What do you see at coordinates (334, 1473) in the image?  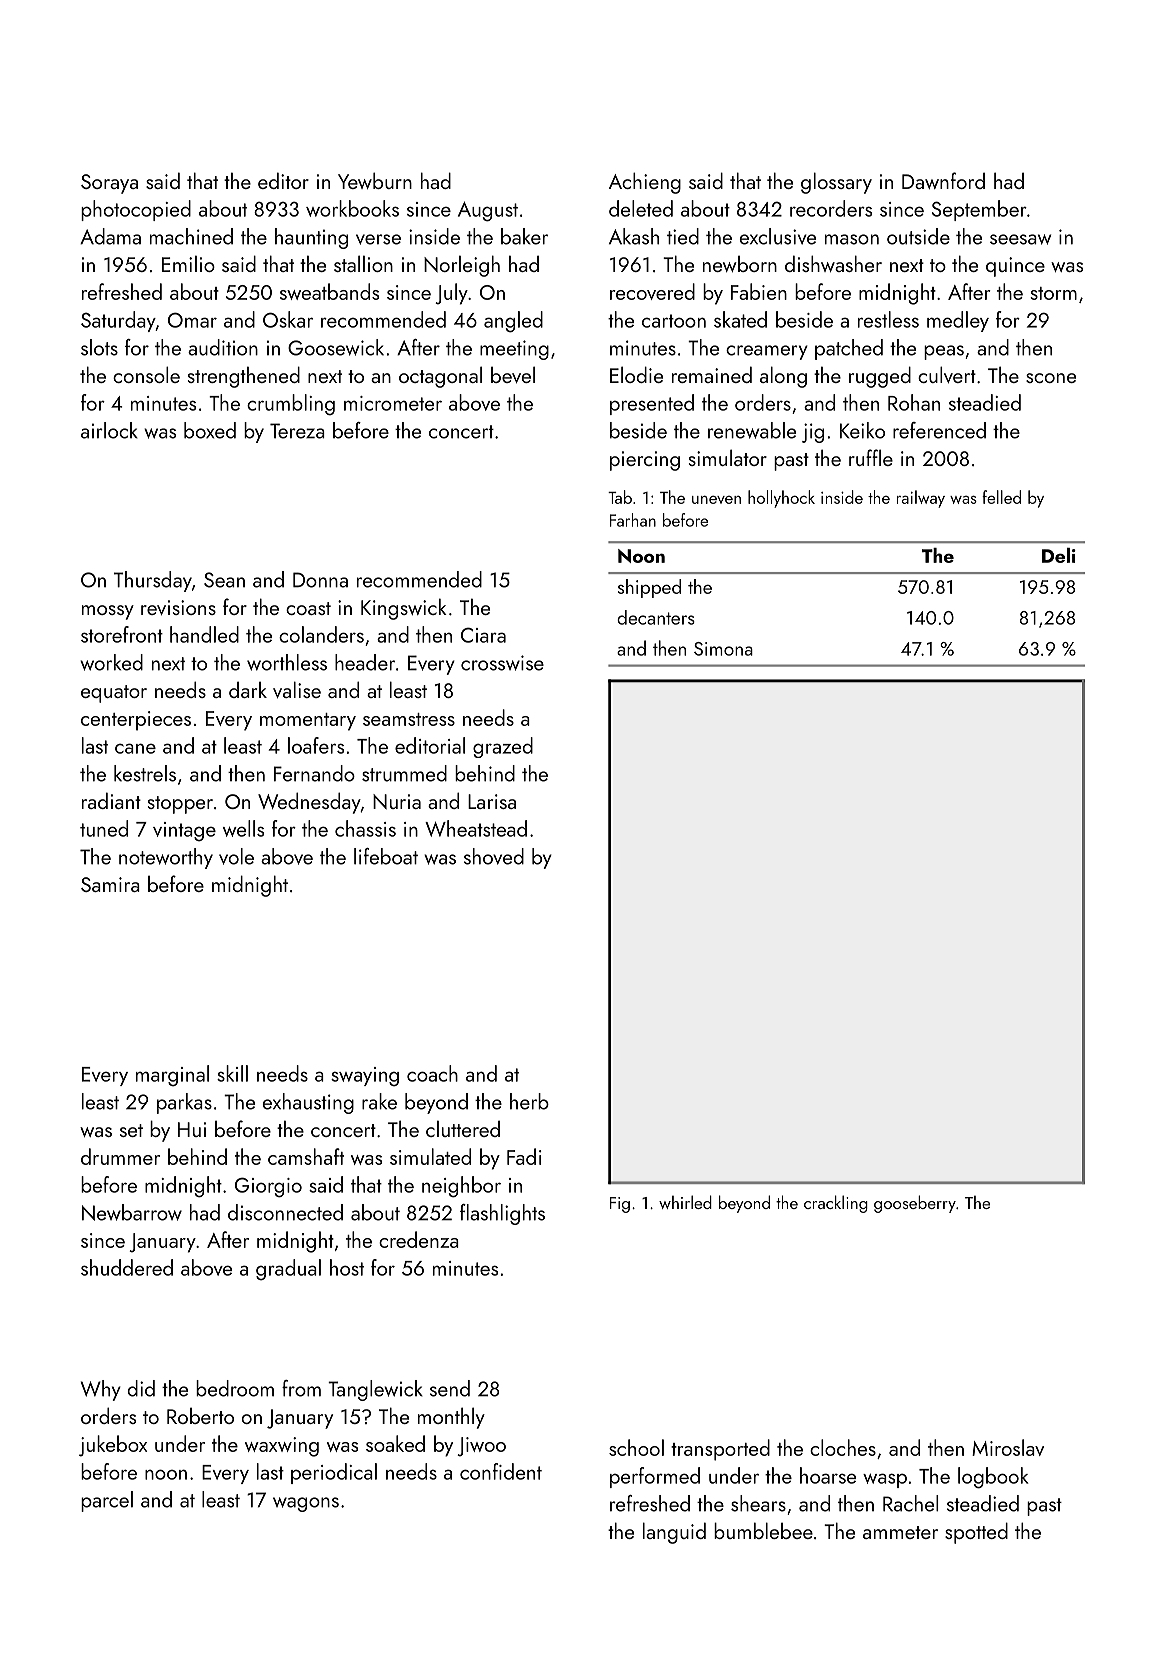 I see `periodical` at bounding box center [334, 1473].
